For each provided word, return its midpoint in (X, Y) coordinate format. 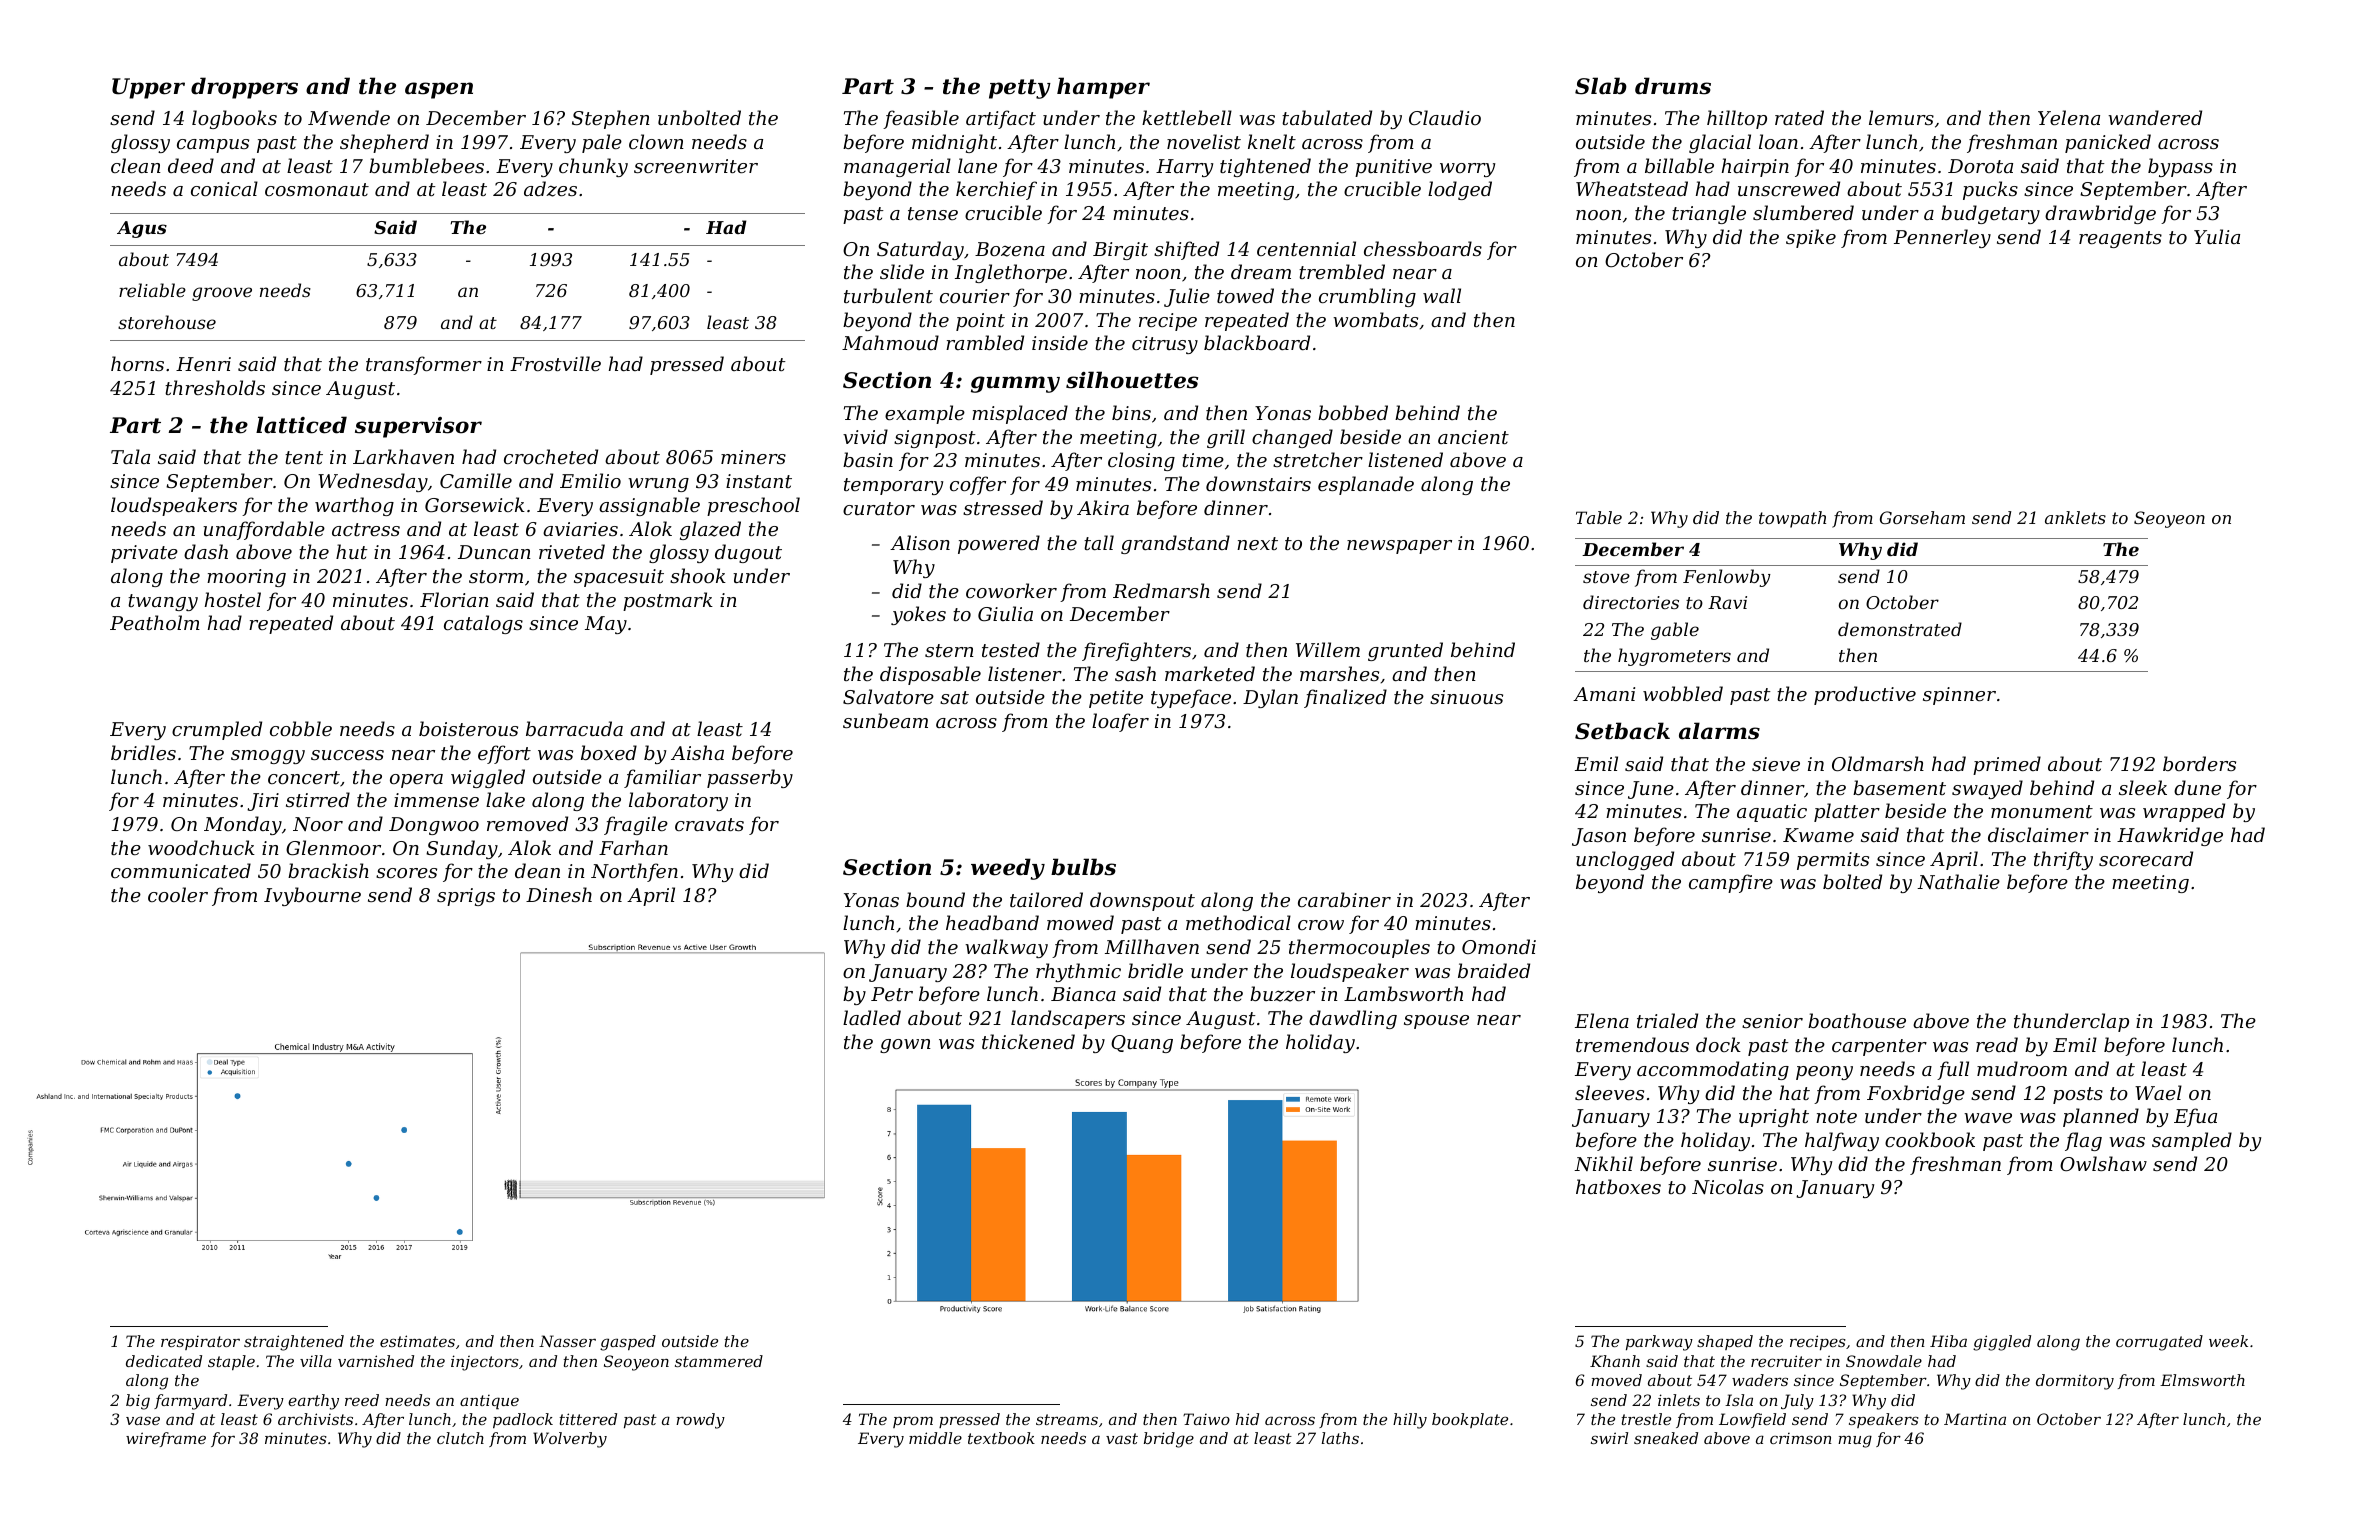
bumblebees (426, 165)
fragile (636, 825)
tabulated (1327, 117)
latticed (301, 425)
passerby (750, 778)
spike (1811, 238)
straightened (294, 1343)
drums (1673, 86)
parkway (1659, 1343)
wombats (1375, 319)
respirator (200, 1343)
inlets (1679, 1400)
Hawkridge (2170, 836)
